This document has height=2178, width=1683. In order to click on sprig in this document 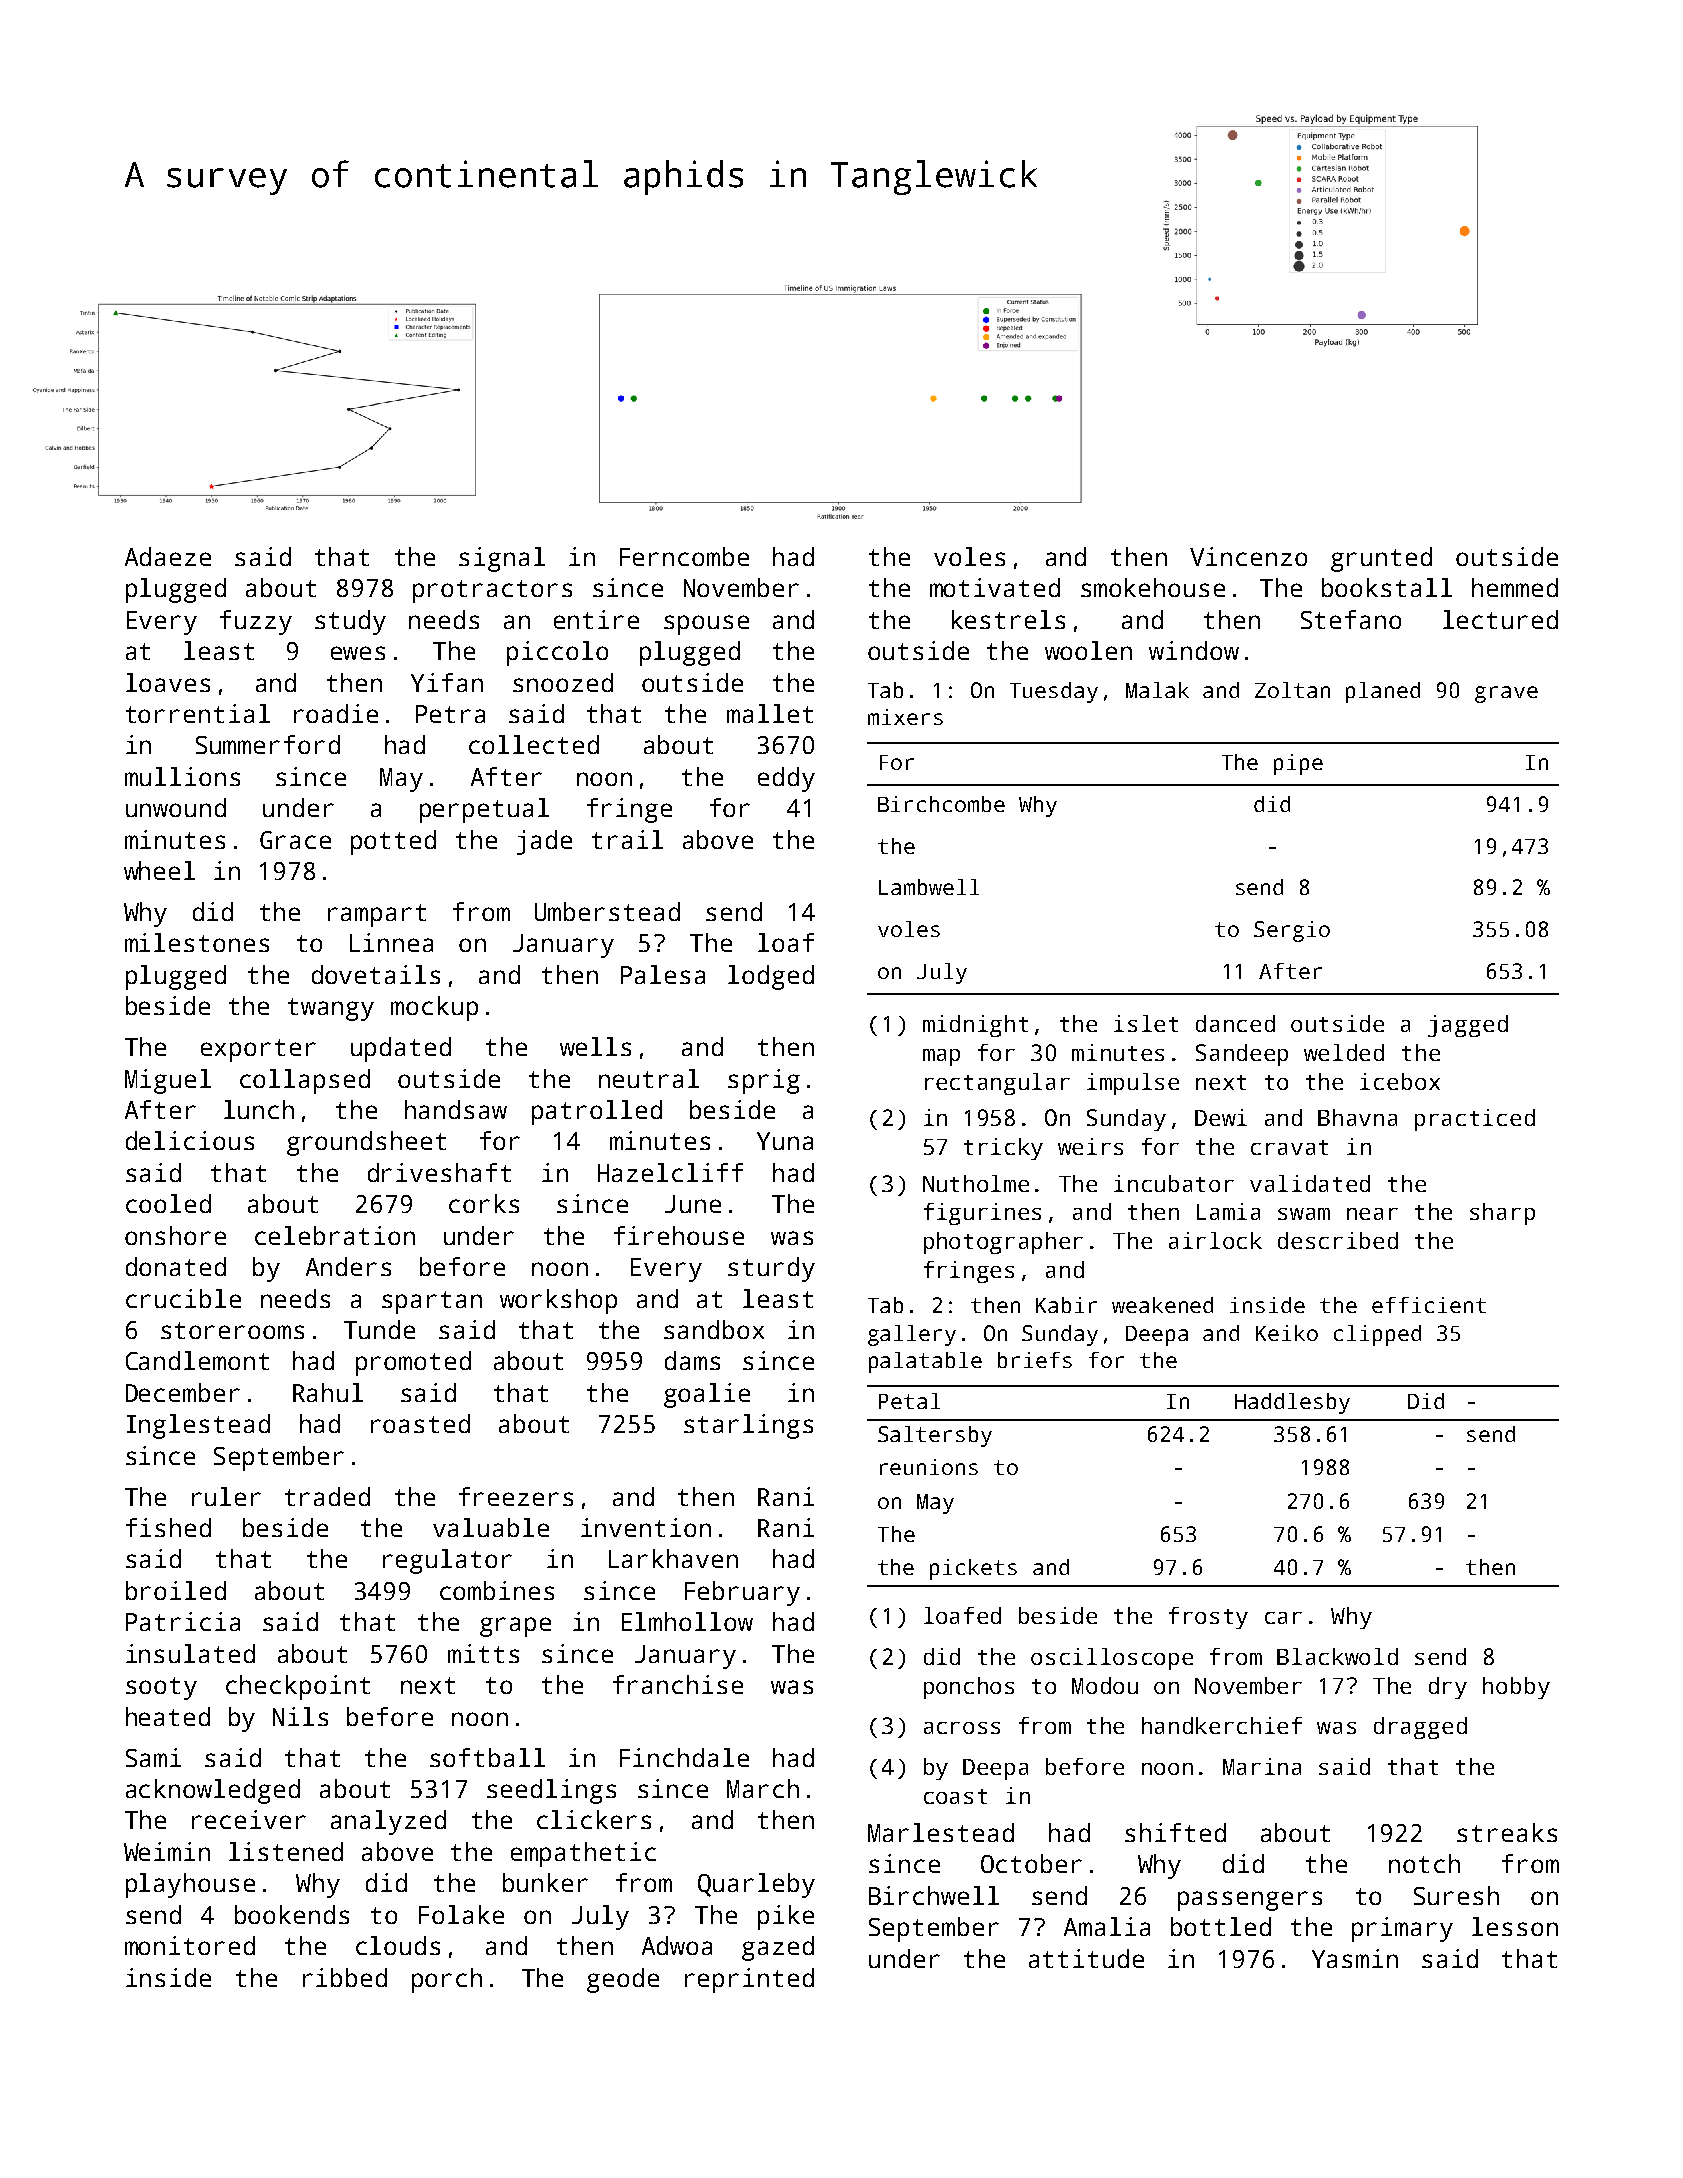, I will do `click(764, 1081)`.
